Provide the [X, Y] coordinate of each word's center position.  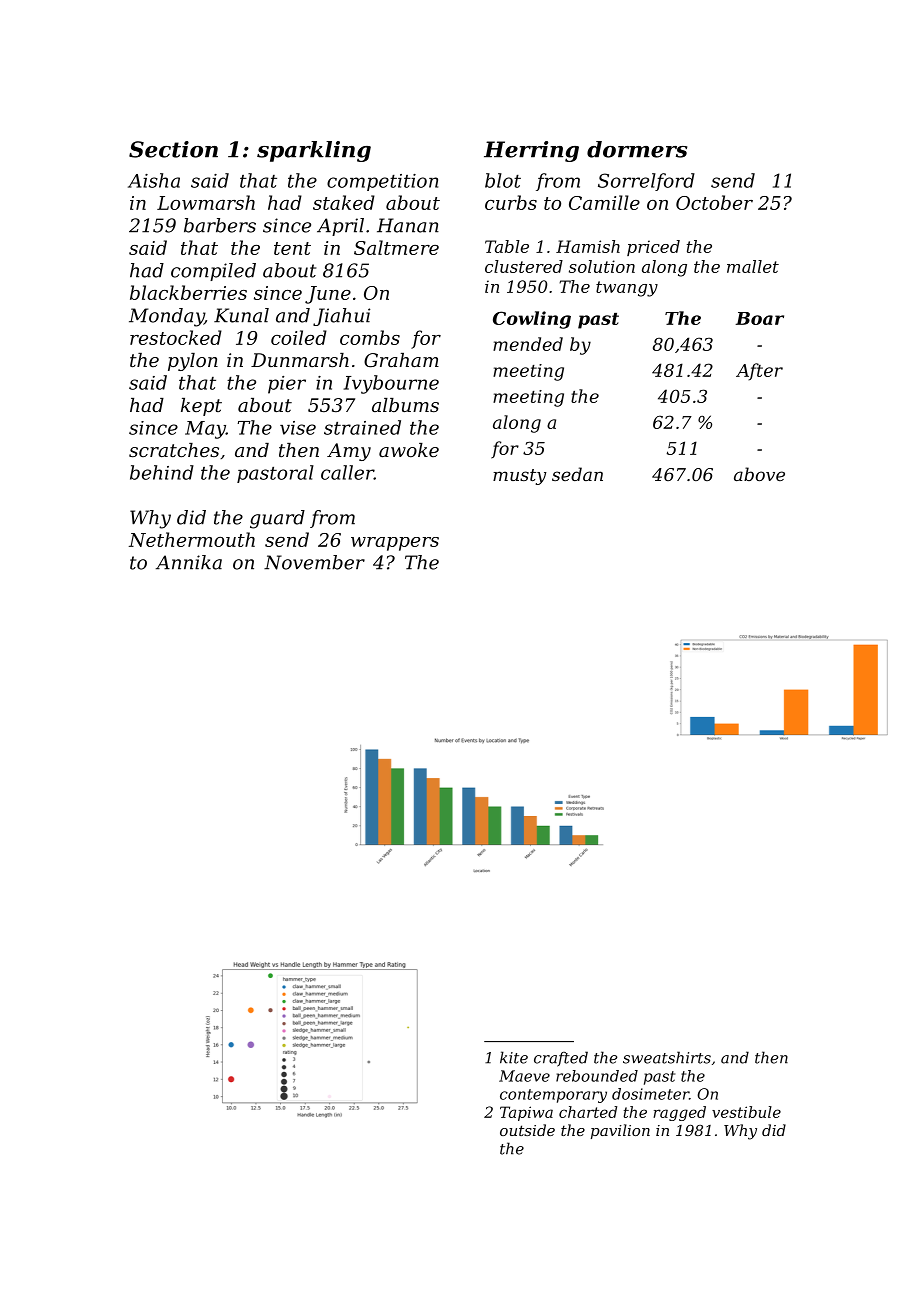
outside [527, 1130]
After [759, 371]
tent [292, 248]
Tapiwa [526, 1113]
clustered [524, 266]
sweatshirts [667, 1057]
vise [298, 428]
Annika [189, 562]
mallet [753, 266]
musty [520, 477]
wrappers [395, 544]
